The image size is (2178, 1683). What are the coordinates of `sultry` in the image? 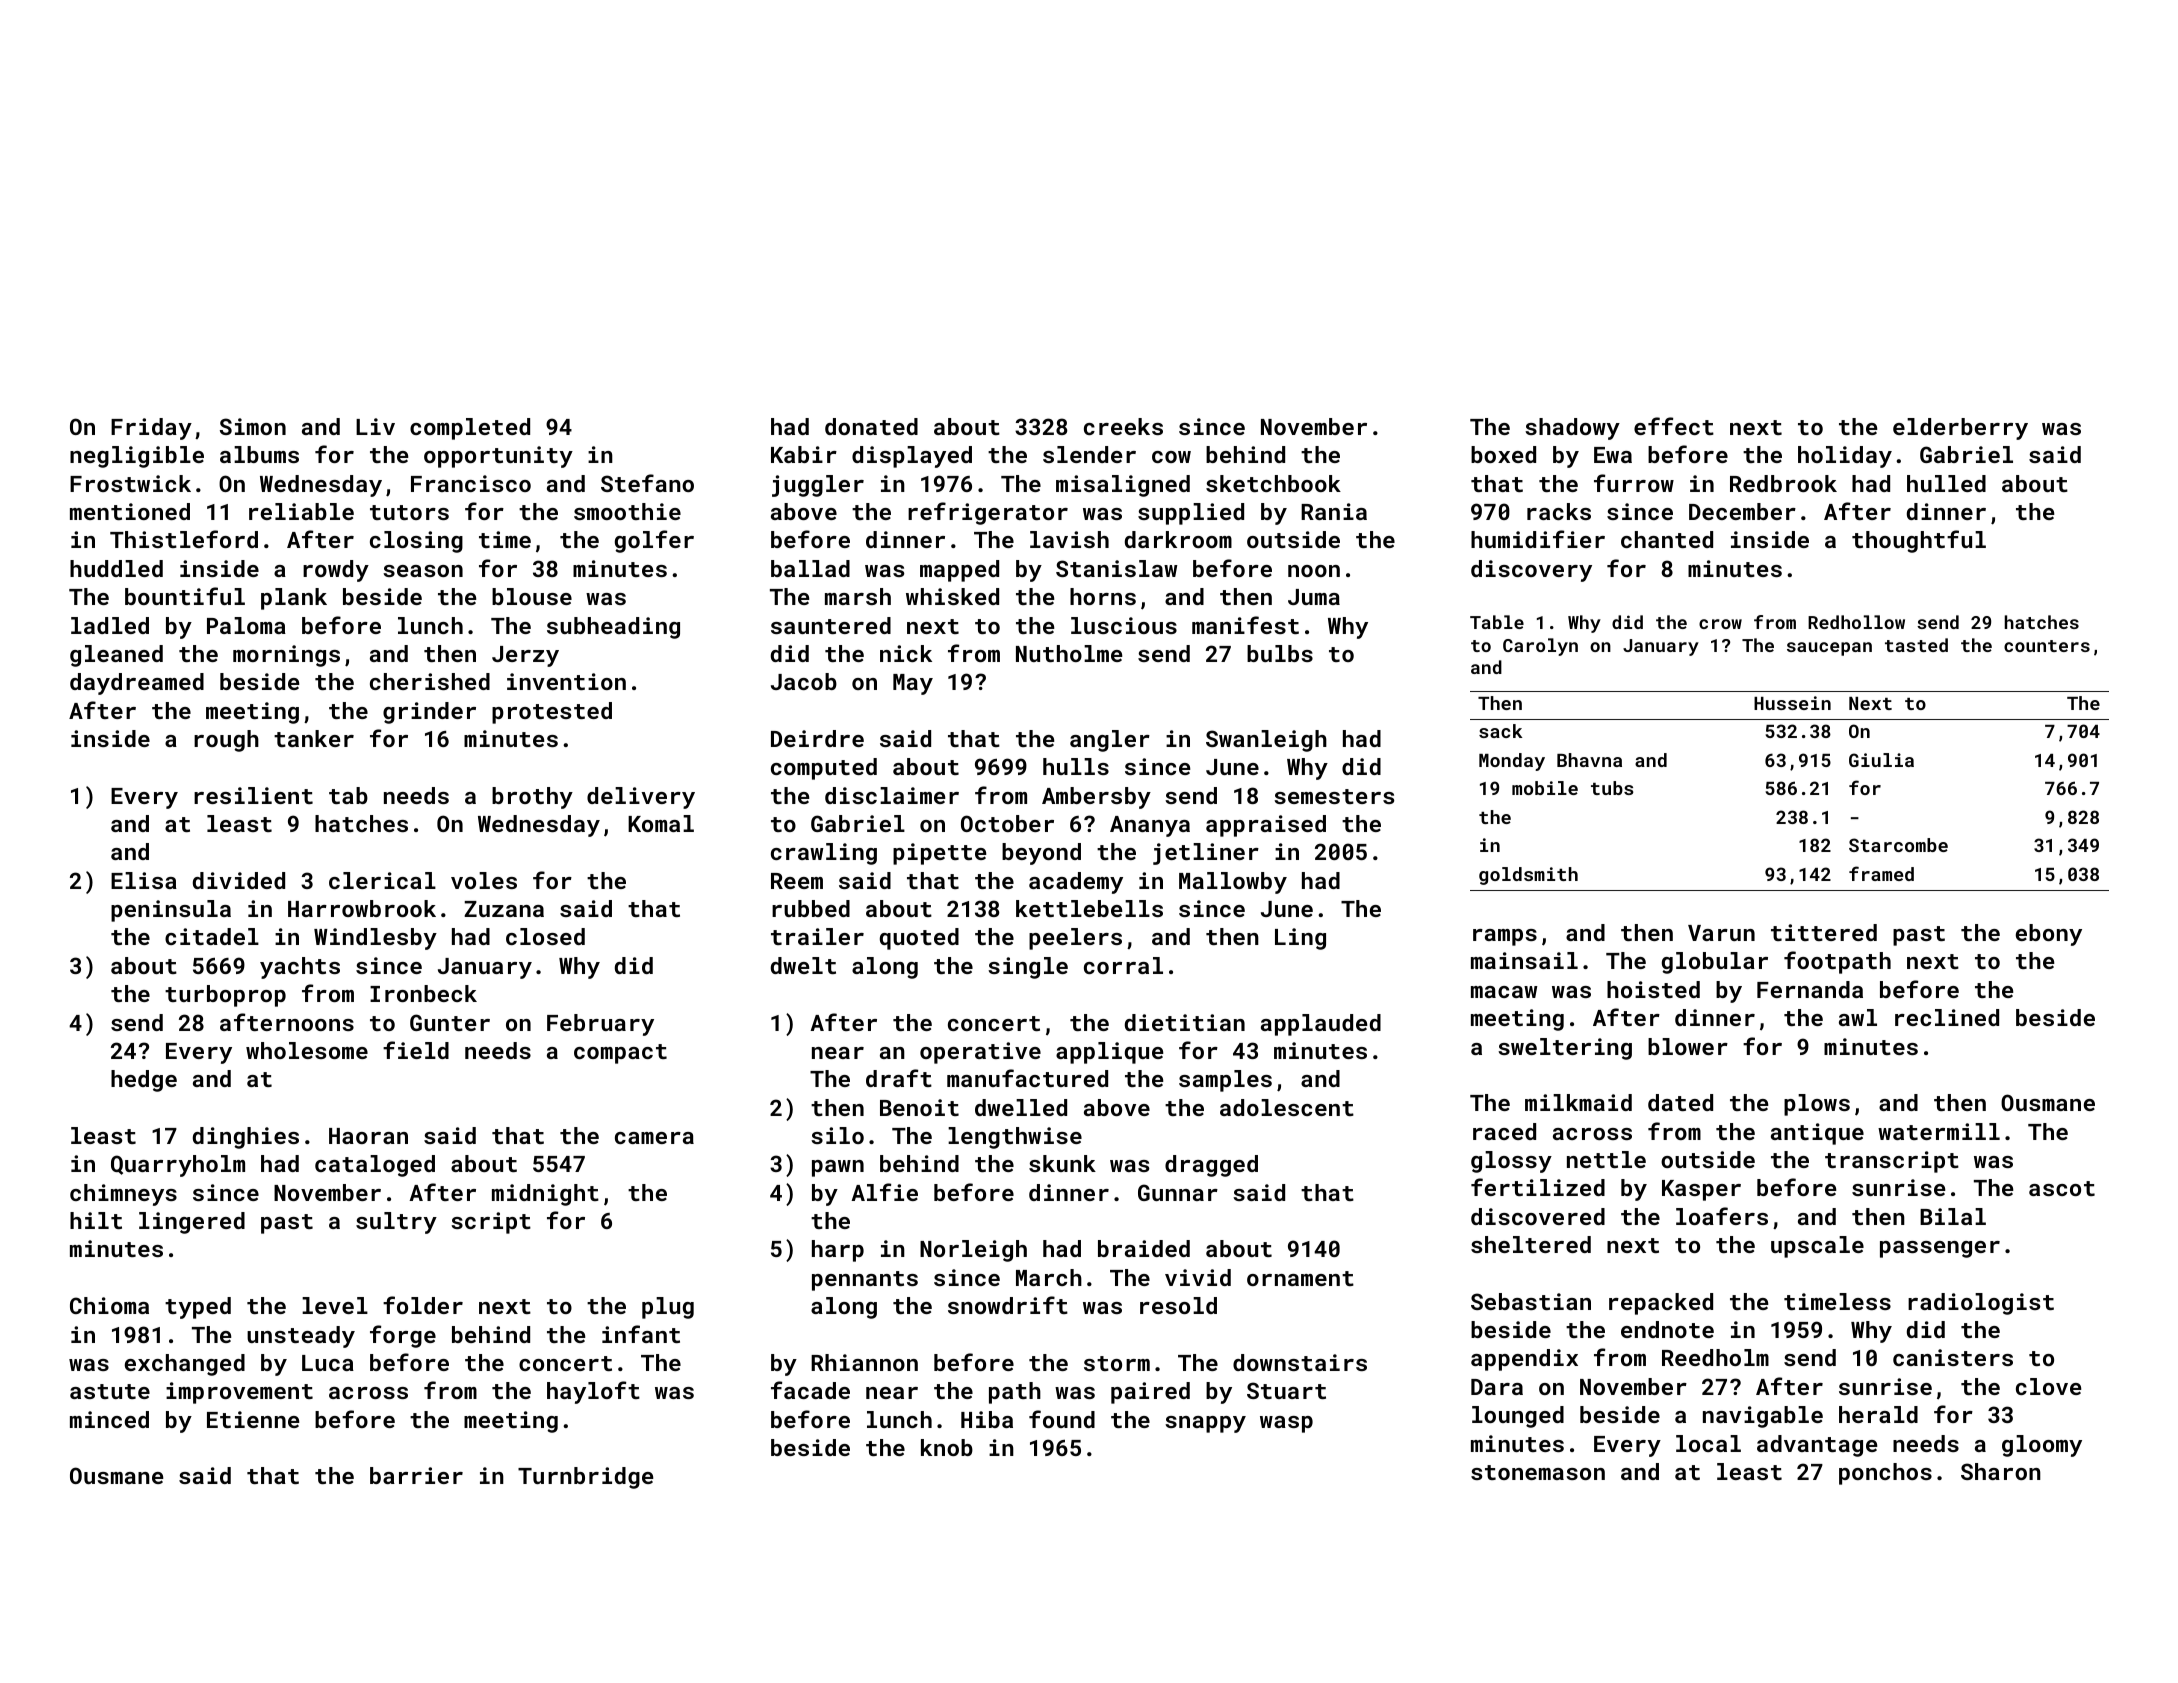 It's located at (396, 1223).
